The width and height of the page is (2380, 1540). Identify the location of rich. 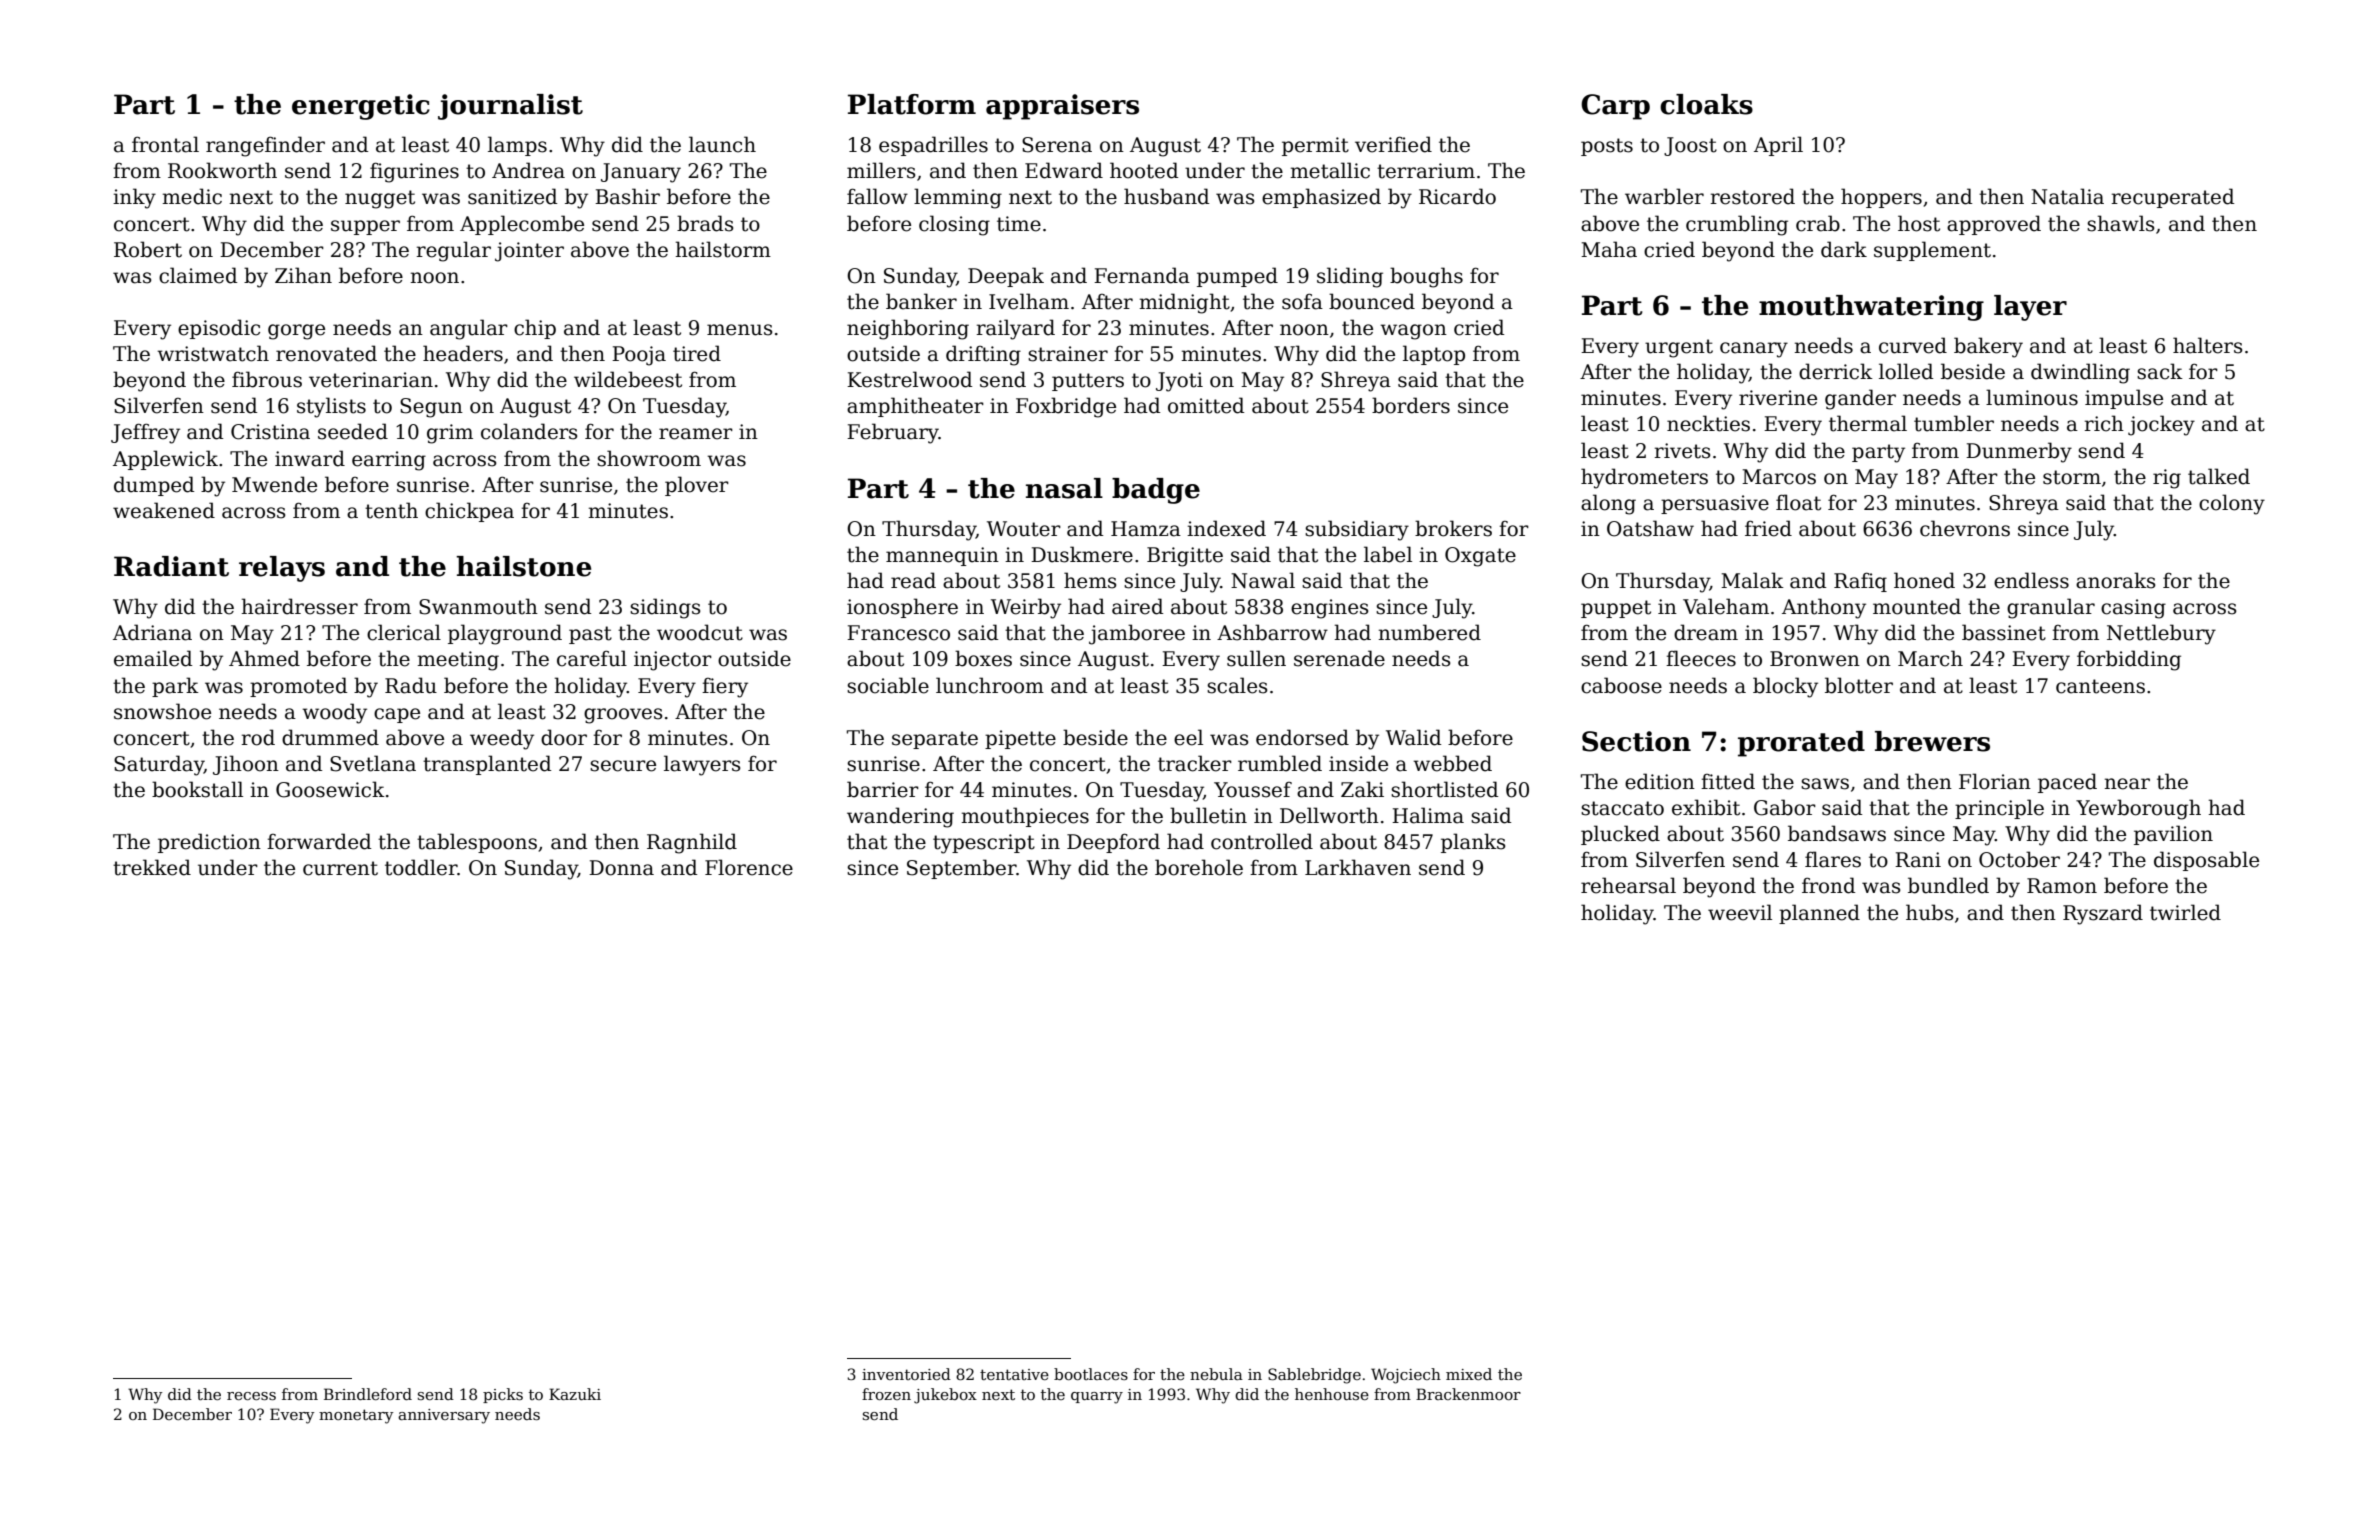
(2104, 423).
